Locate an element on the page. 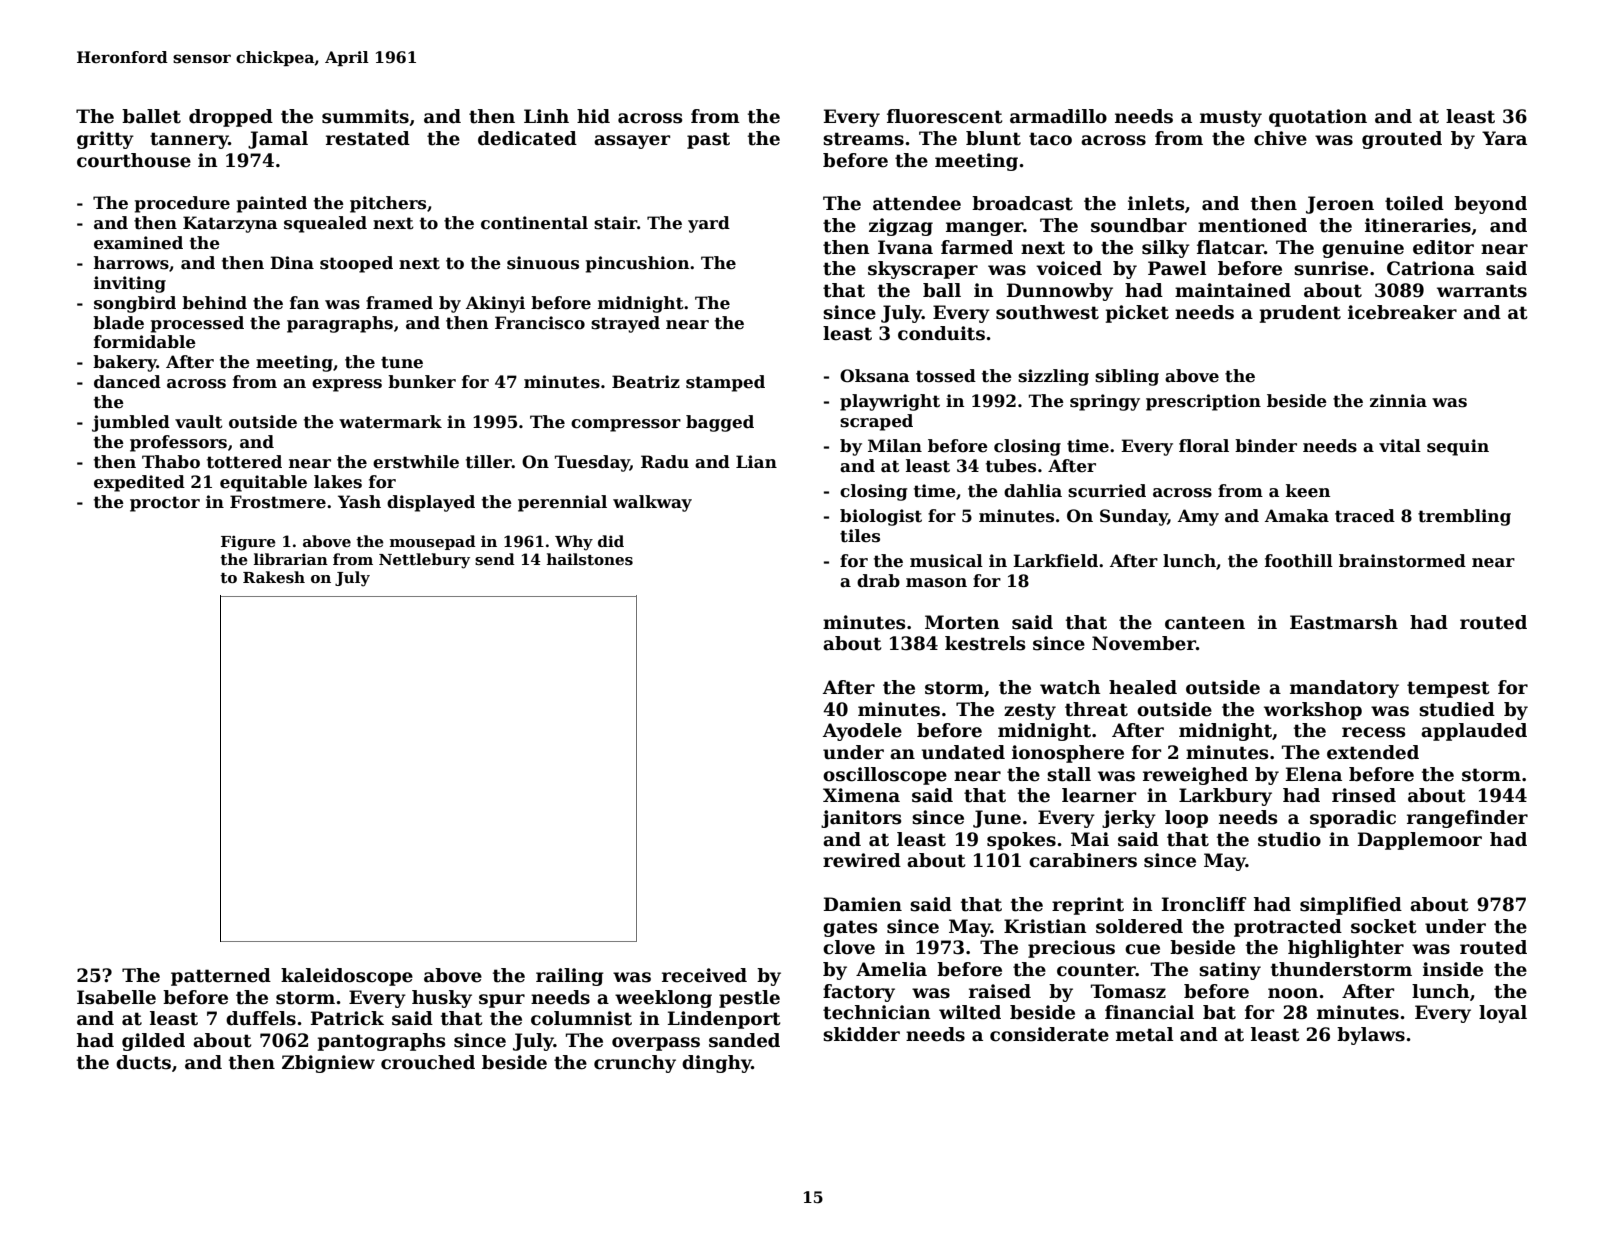 This page has height=1240, width=1604. Rakesh is located at coordinates (274, 577).
